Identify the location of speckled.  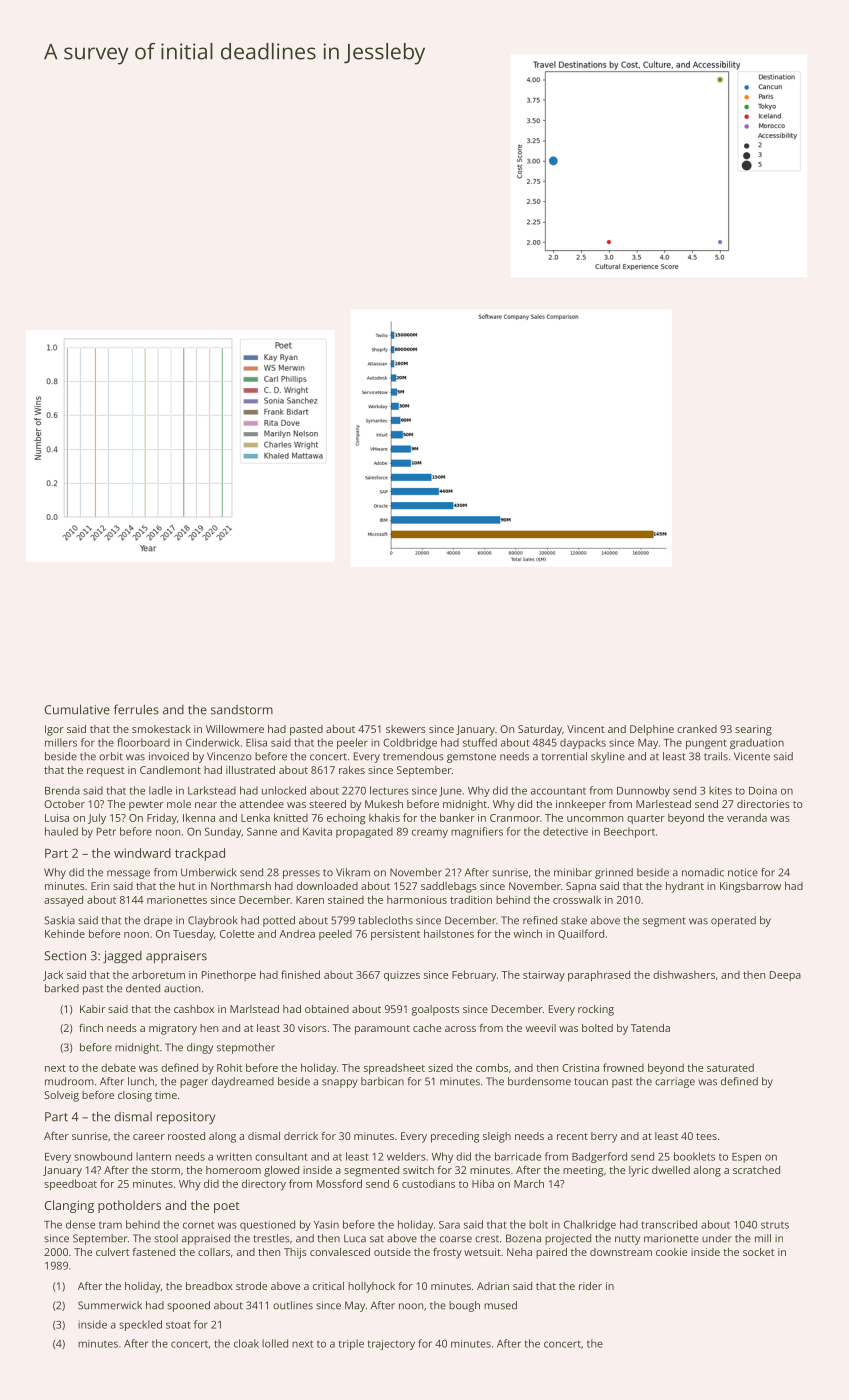
(140, 1325).
